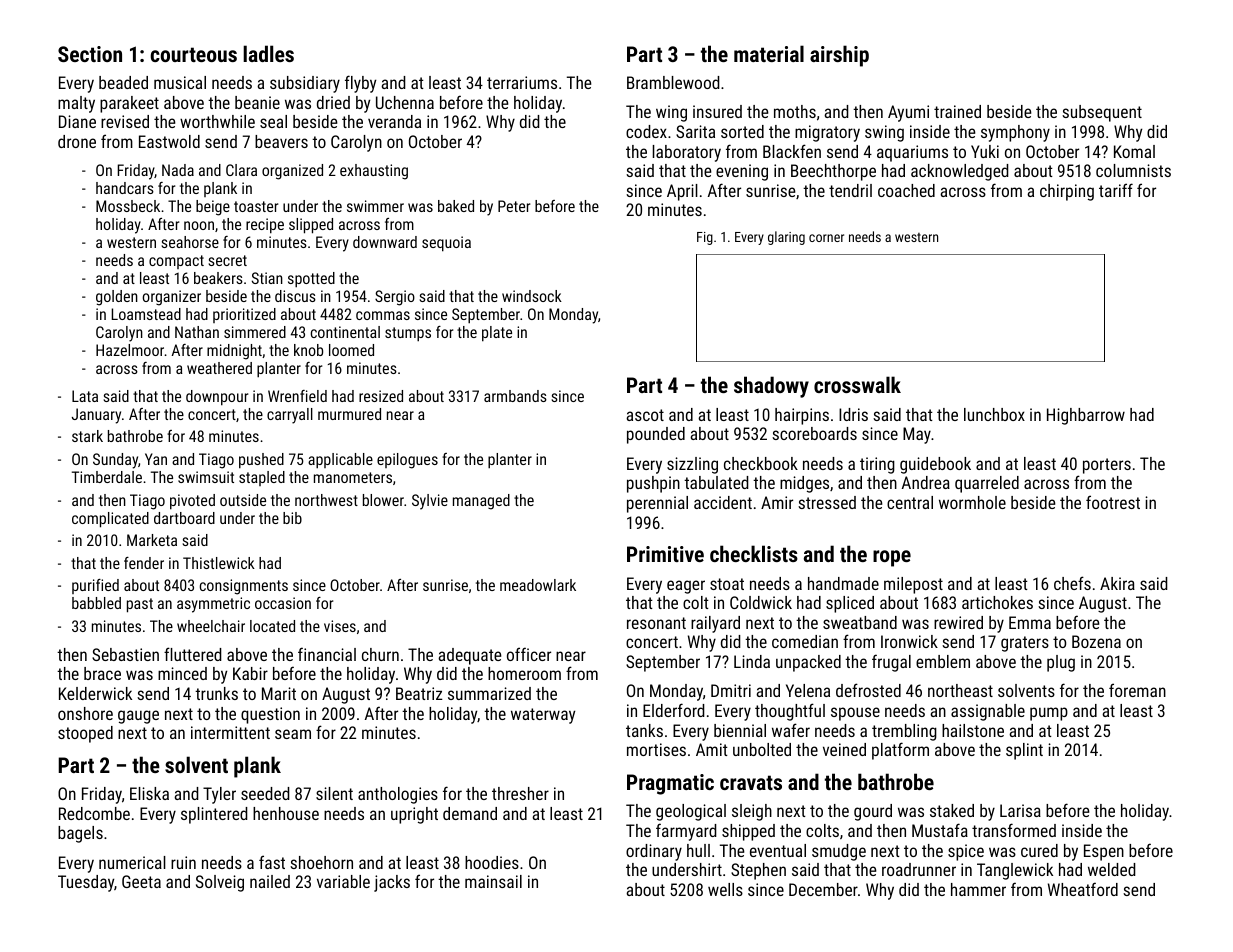 This screenshot has width=1233, height=952. What do you see at coordinates (692, 465) in the screenshot?
I see `sizzling` at bounding box center [692, 465].
